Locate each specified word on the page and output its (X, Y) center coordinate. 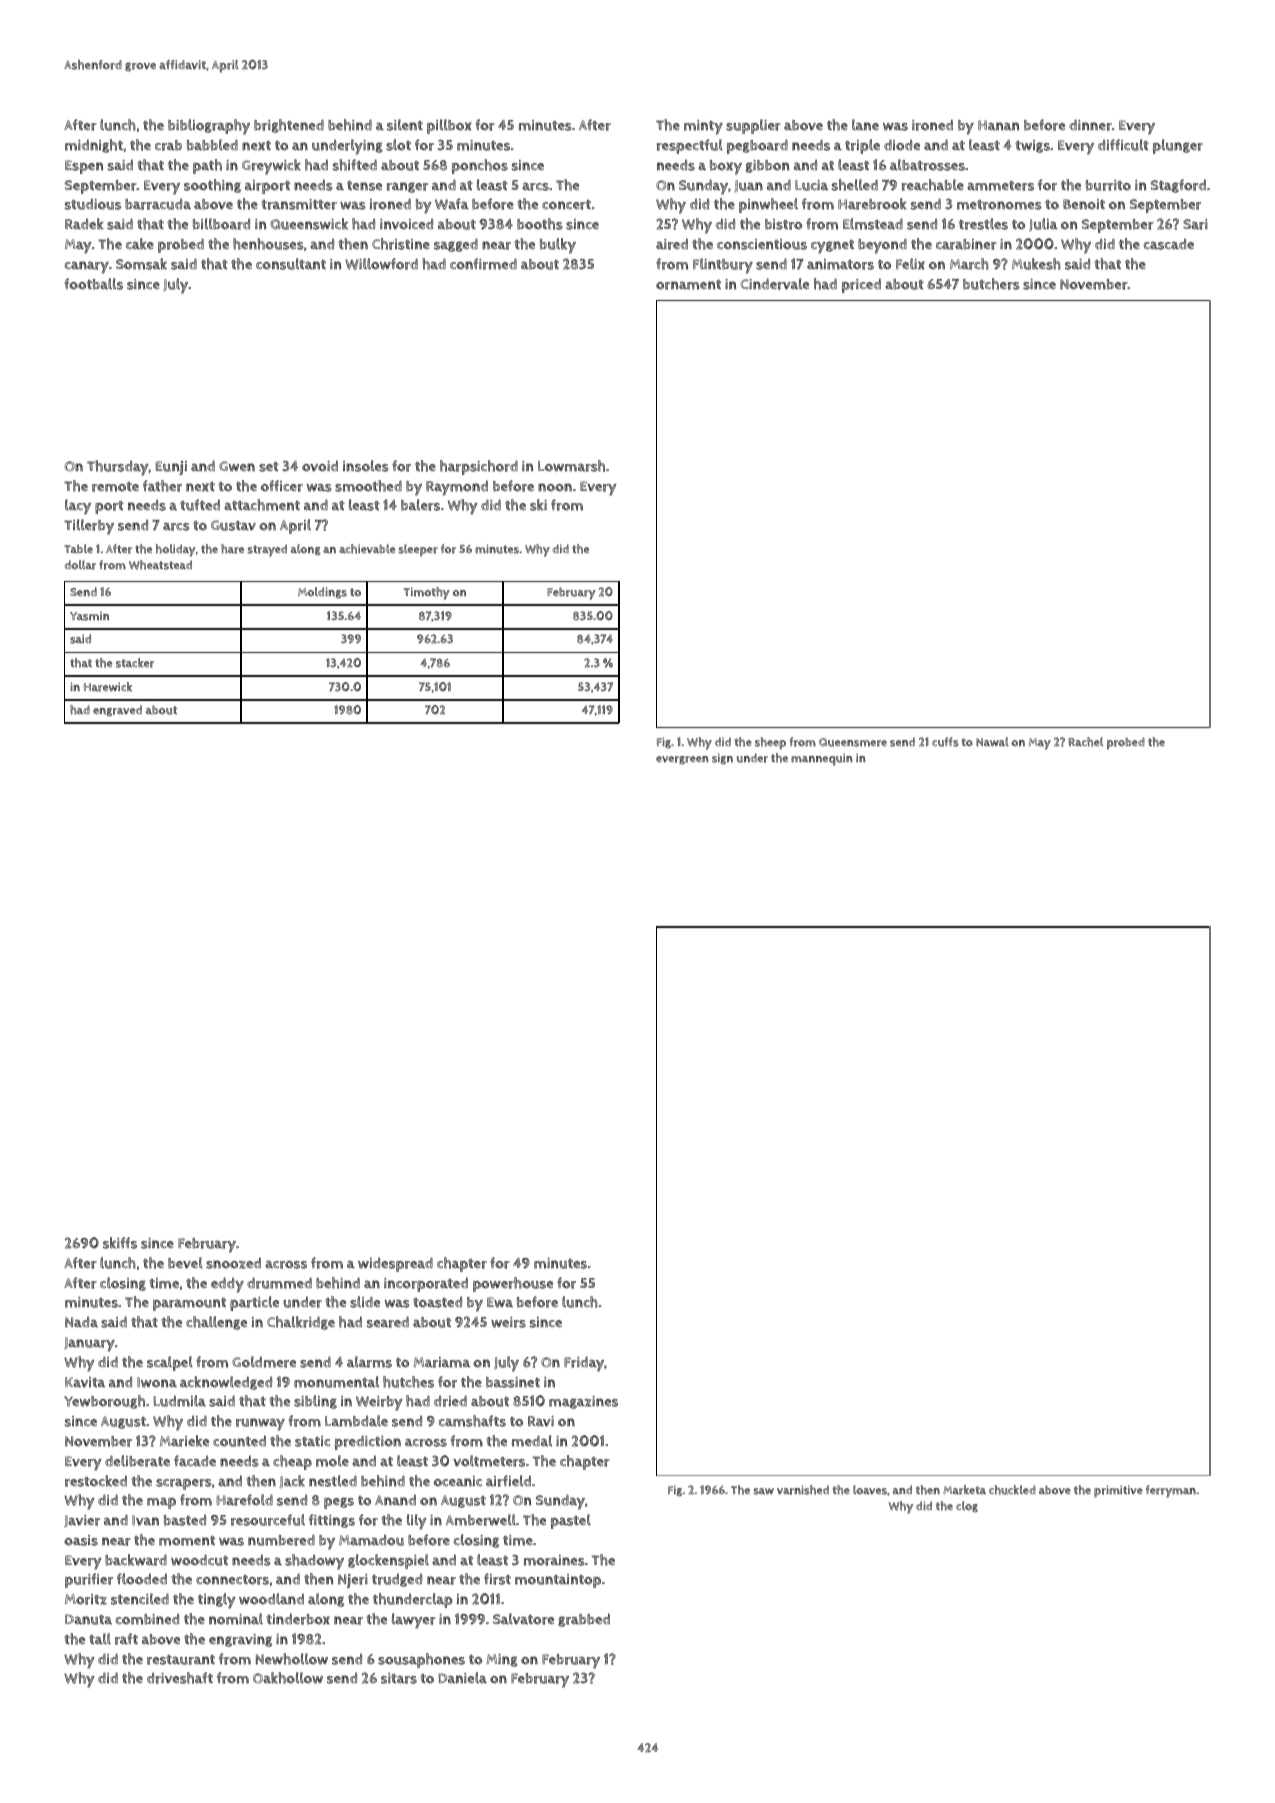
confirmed (483, 264)
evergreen (682, 760)
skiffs (120, 1243)
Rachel (1086, 742)
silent (405, 125)
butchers (991, 284)
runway (260, 1424)
